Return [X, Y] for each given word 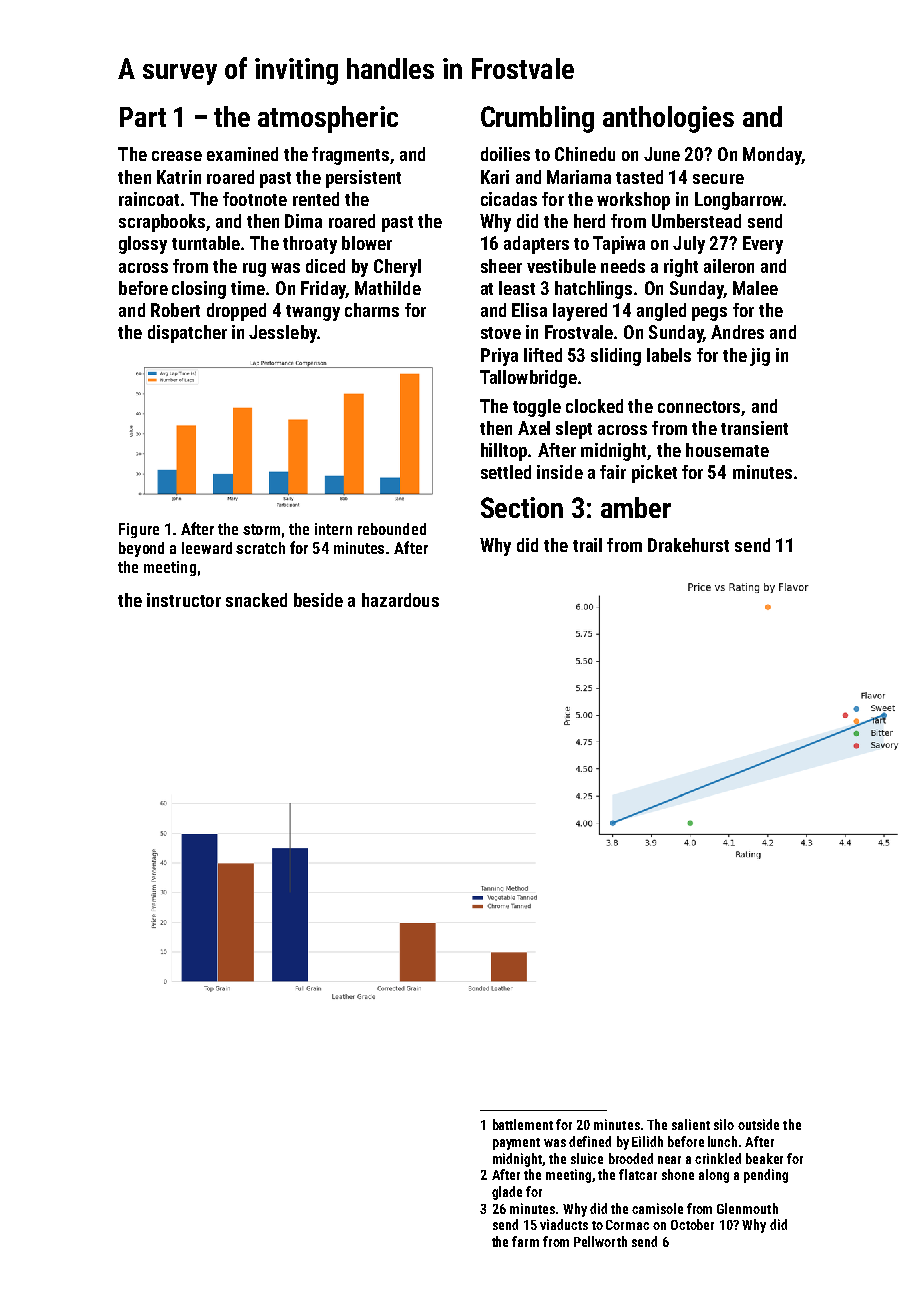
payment [516, 1144]
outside [758, 1124]
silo [724, 1124]
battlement [523, 1124]
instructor [184, 600]
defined [590, 1141]
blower [367, 243]
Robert [175, 310]
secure [718, 179]
